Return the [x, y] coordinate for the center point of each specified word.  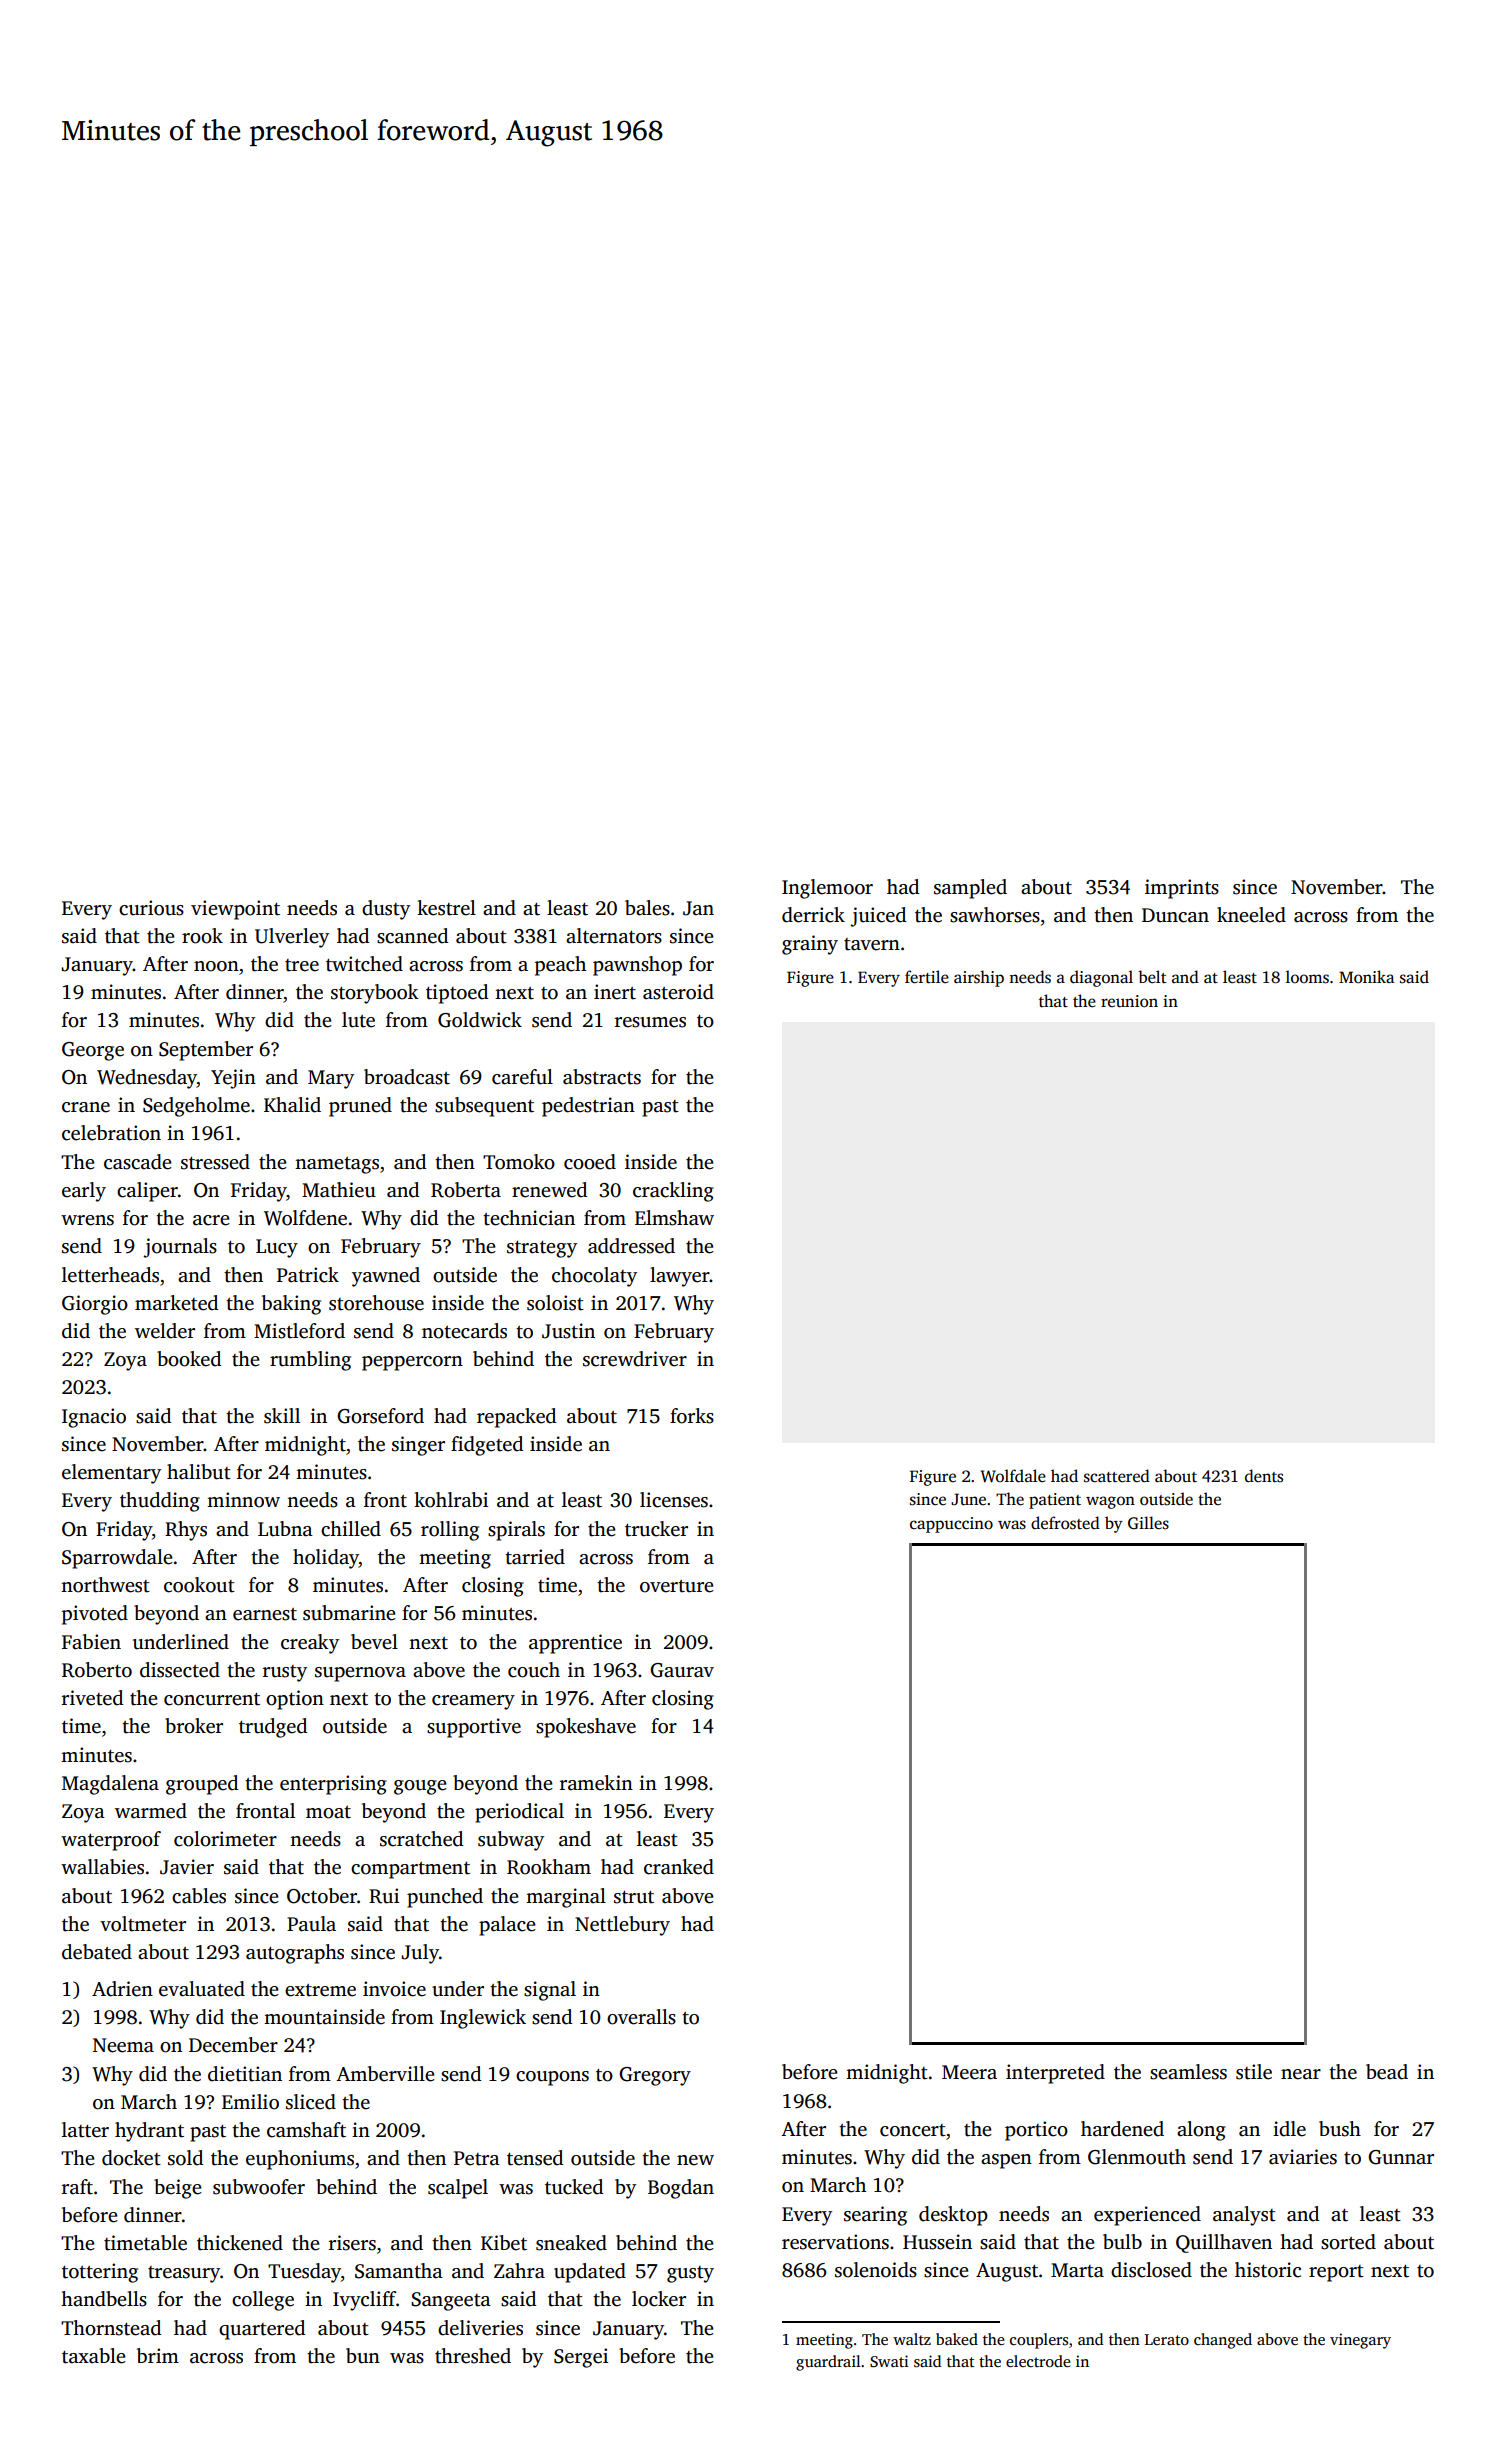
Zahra [519, 2271]
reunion [1129, 1001]
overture [677, 1586]
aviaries [1303, 2157]
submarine [349, 1613]
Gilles [1148, 1523]
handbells [104, 2299]
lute [358, 1020]
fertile [927, 977]
